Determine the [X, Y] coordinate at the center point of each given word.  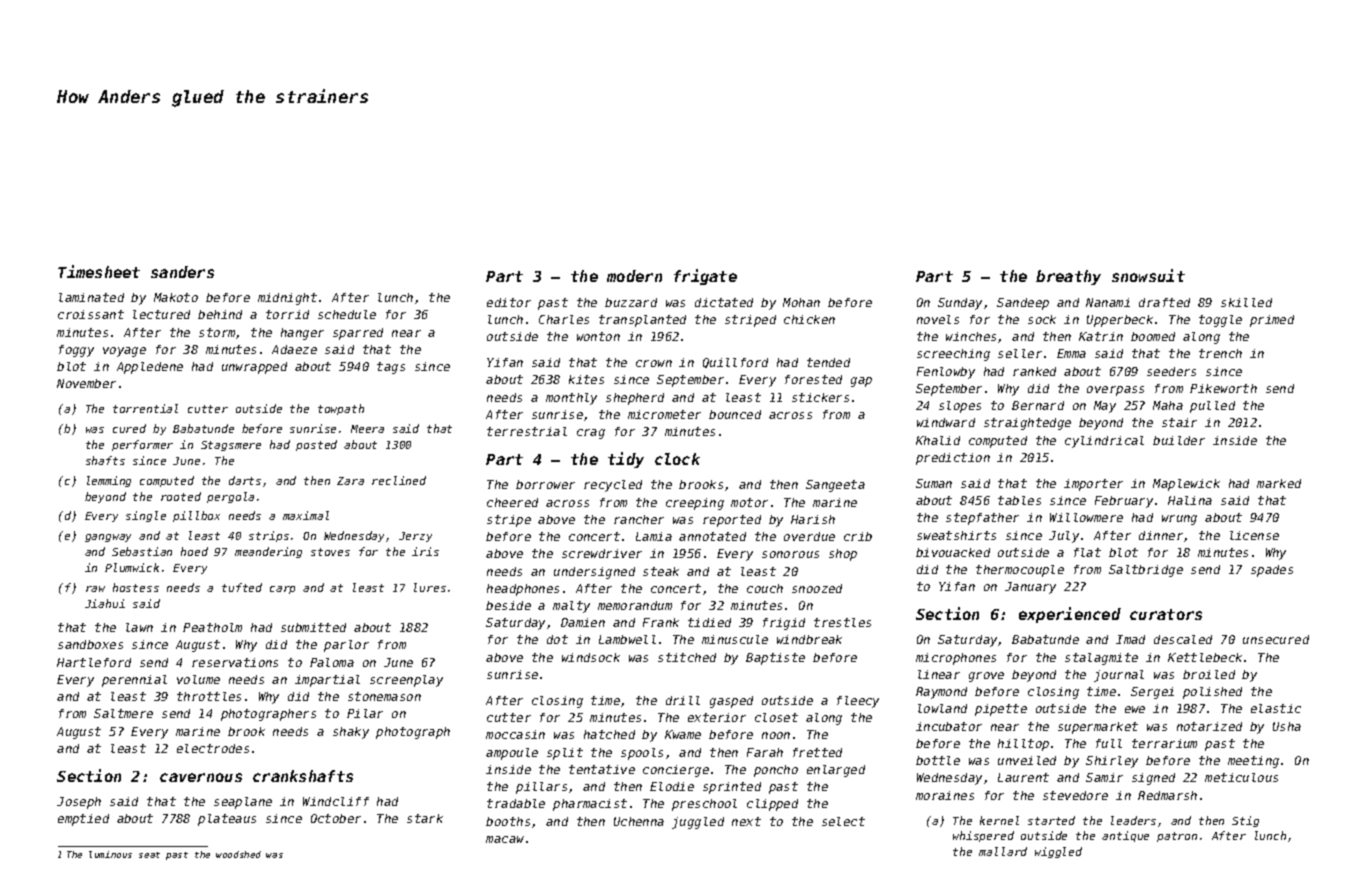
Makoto [176, 297]
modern [634, 276]
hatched [609, 734]
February [1124, 502]
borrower [545, 484]
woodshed [238, 854]
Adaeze [294, 349]
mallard [1003, 851]
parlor [346, 646]
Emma [1071, 353]
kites [586, 379]
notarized [1209, 726]
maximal [306, 515]
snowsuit [1148, 275]
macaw [505, 839]
